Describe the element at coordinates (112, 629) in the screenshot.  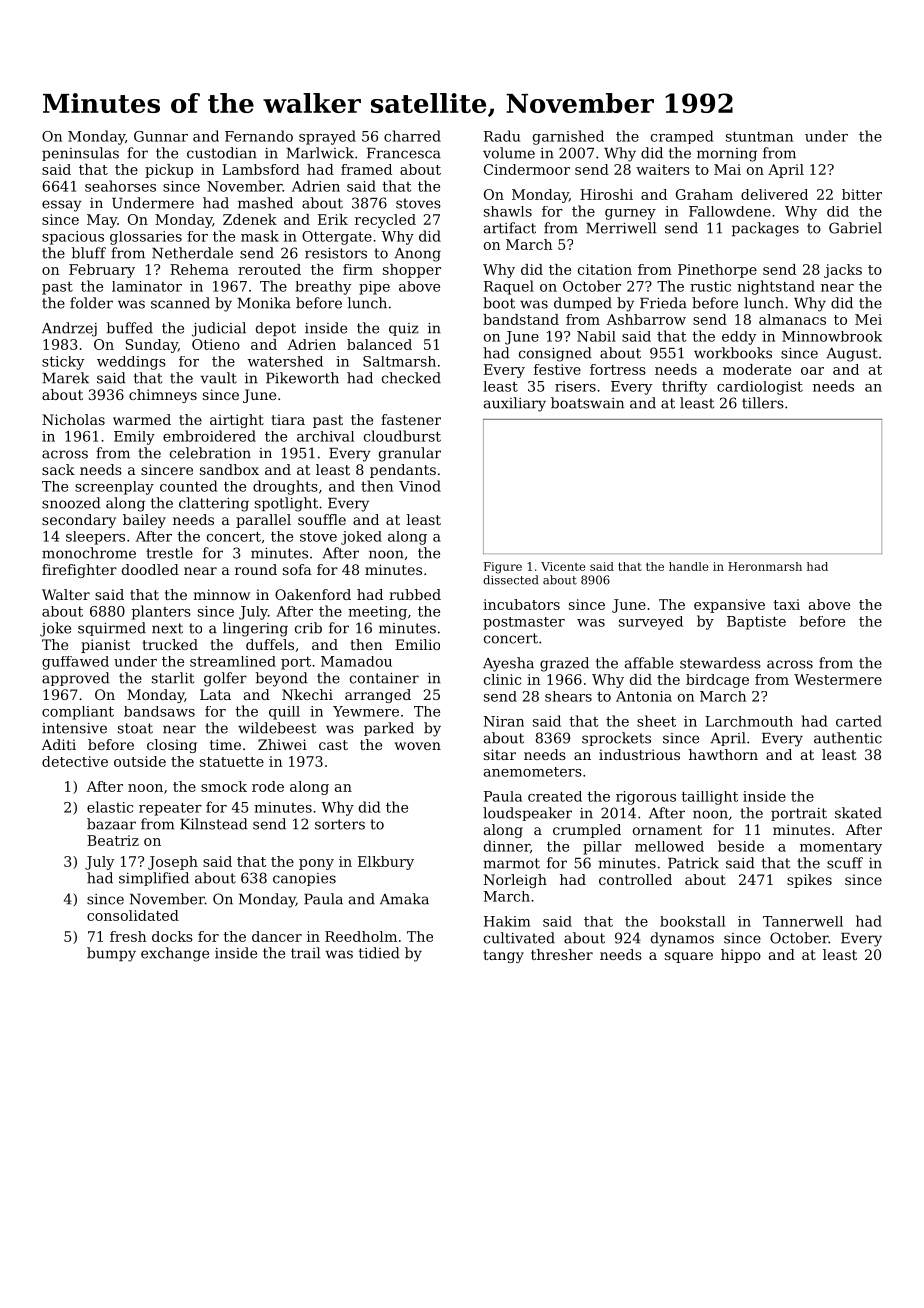
I see `squirmed` at that location.
